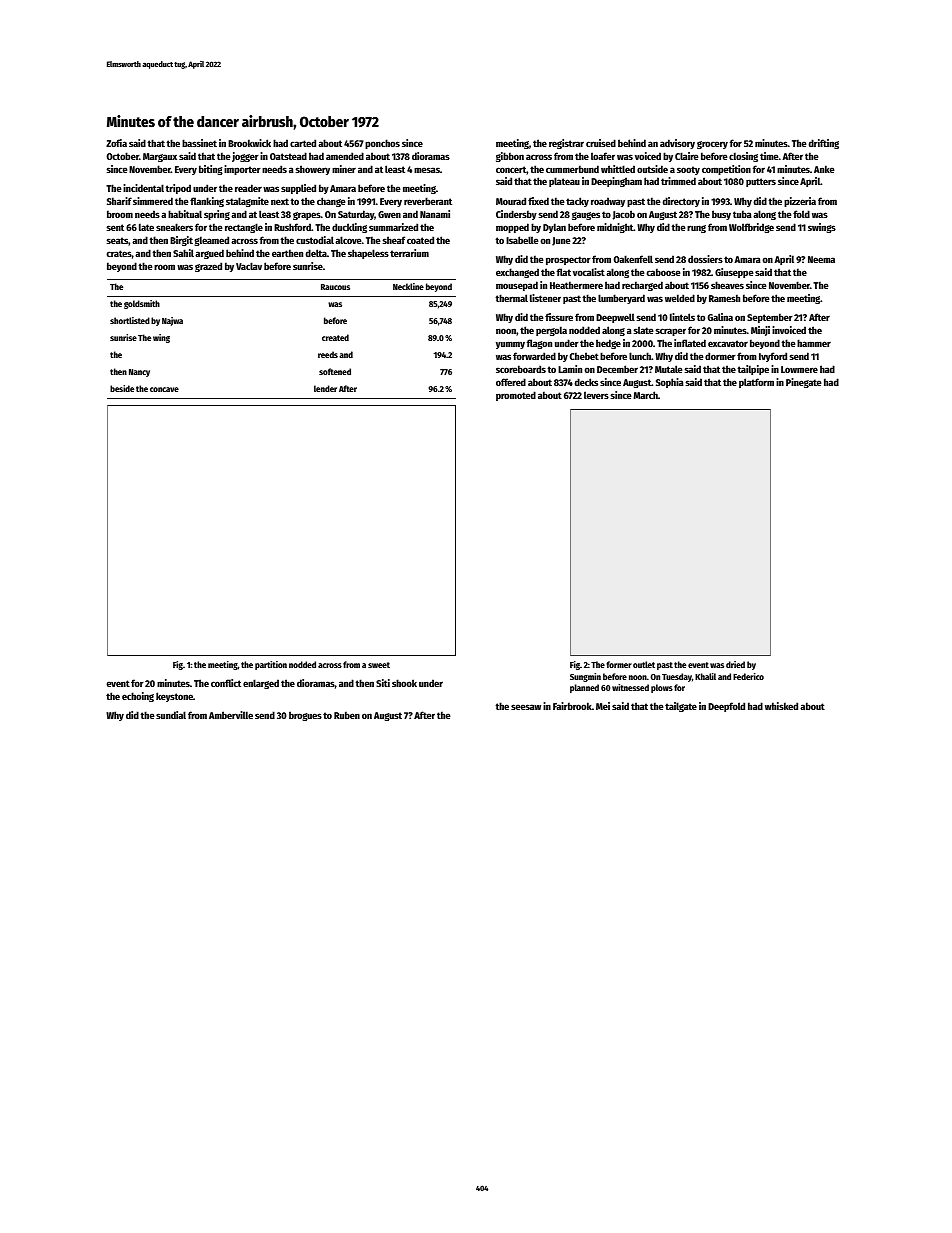  What do you see at coordinates (174, 697) in the screenshot?
I see `keystone` at bounding box center [174, 697].
